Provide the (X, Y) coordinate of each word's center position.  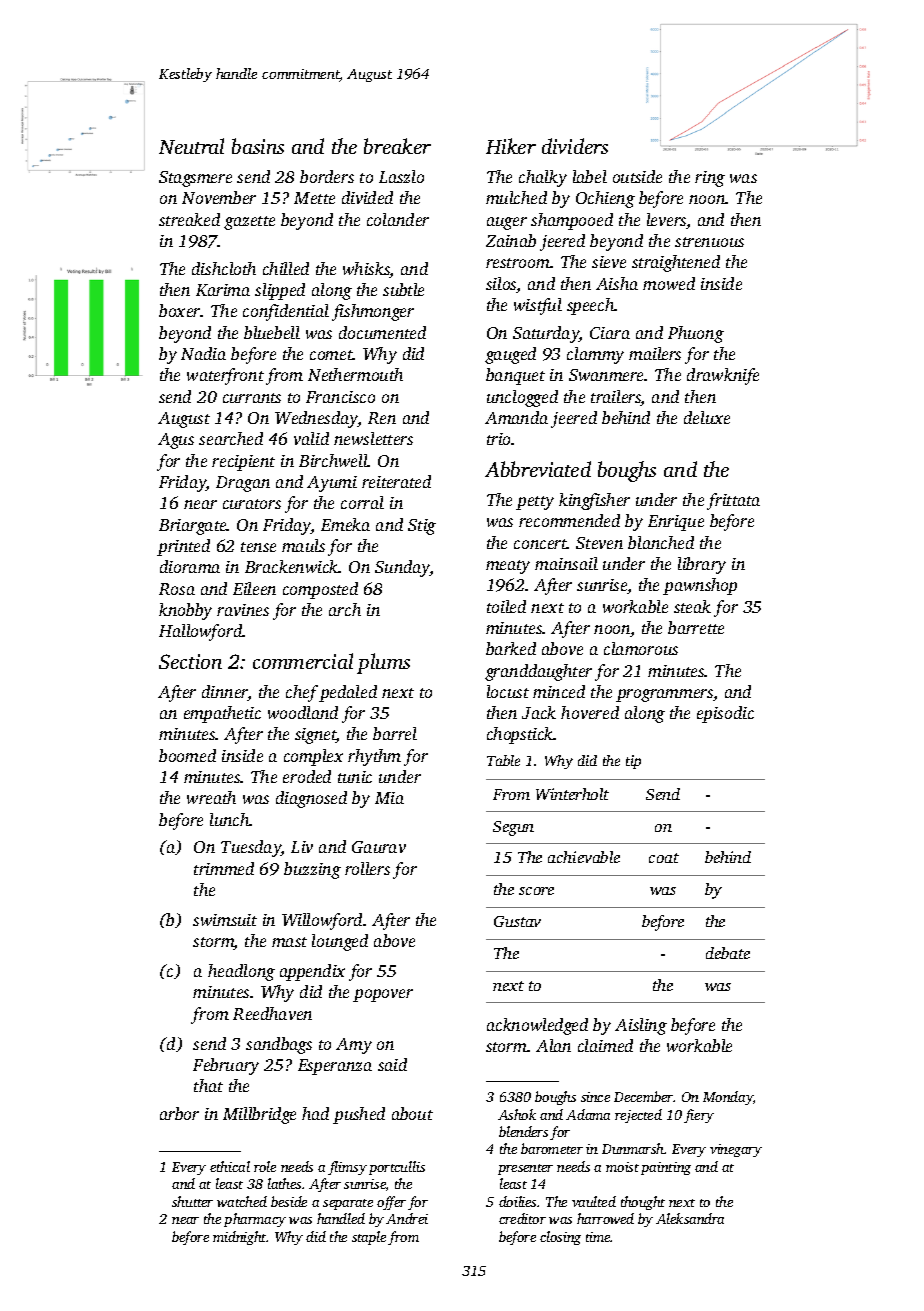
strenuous (709, 242)
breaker (397, 146)
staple (369, 1238)
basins (258, 146)
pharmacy (255, 1220)
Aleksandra (690, 1218)
